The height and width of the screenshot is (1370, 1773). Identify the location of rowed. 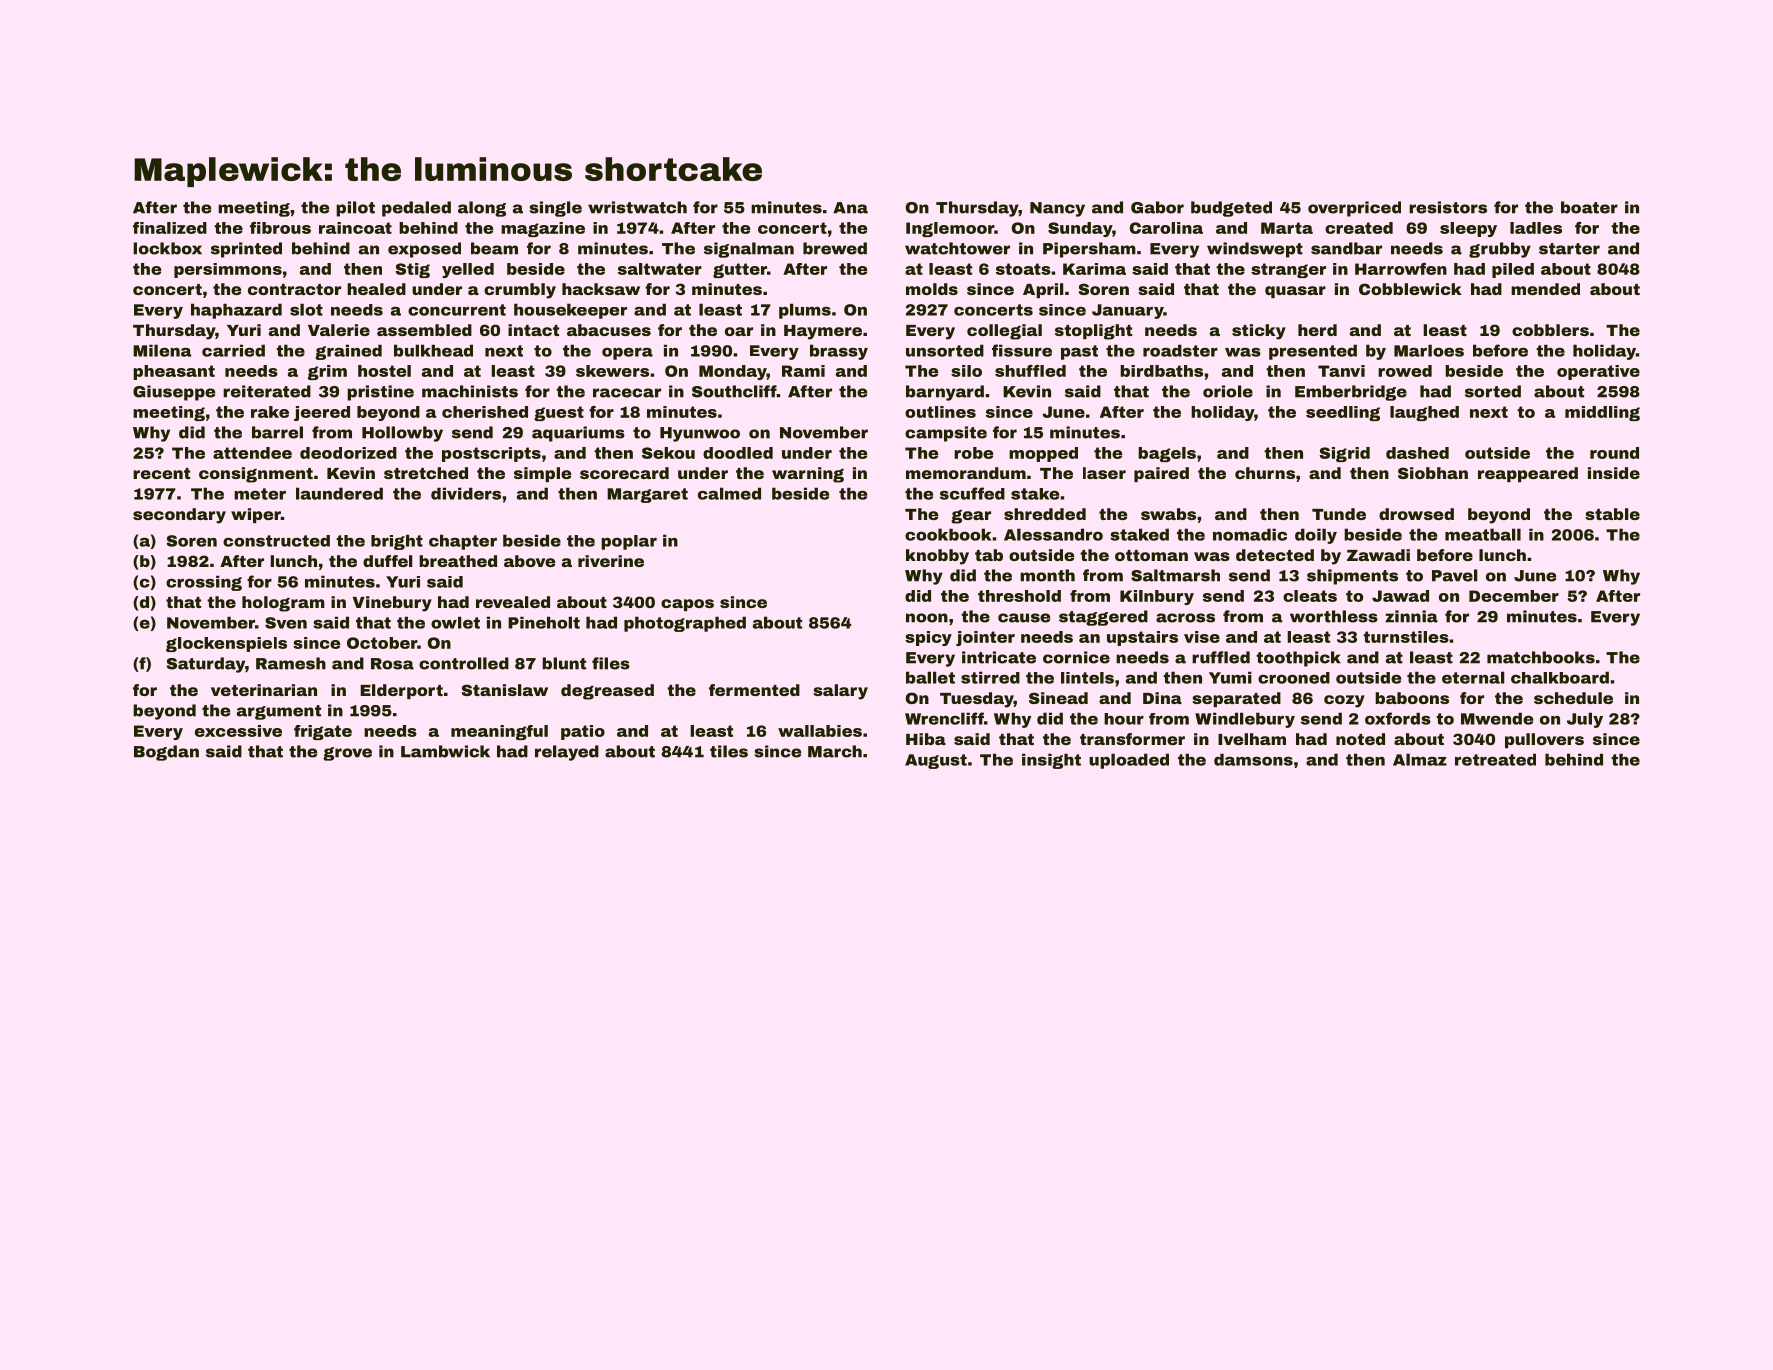
(1405, 371).
